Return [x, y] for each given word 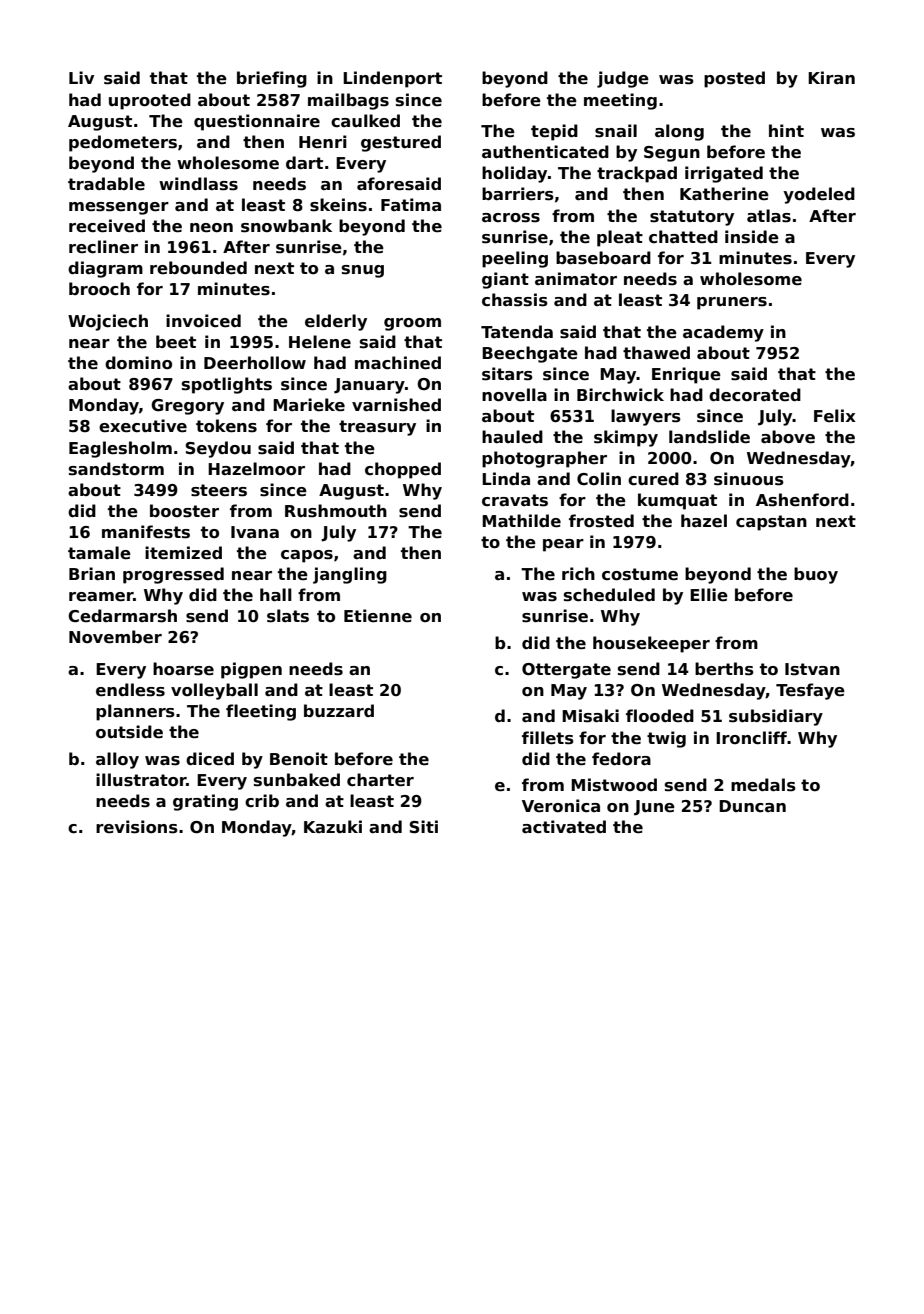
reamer [101, 597]
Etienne [378, 616]
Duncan [752, 806]
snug [363, 271]
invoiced [203, 321]
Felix [835, 416]
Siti [423, 827]
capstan [771, 523]
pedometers [123, 143]
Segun [672, 154]
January [369, 386]
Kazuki [333, 826]
